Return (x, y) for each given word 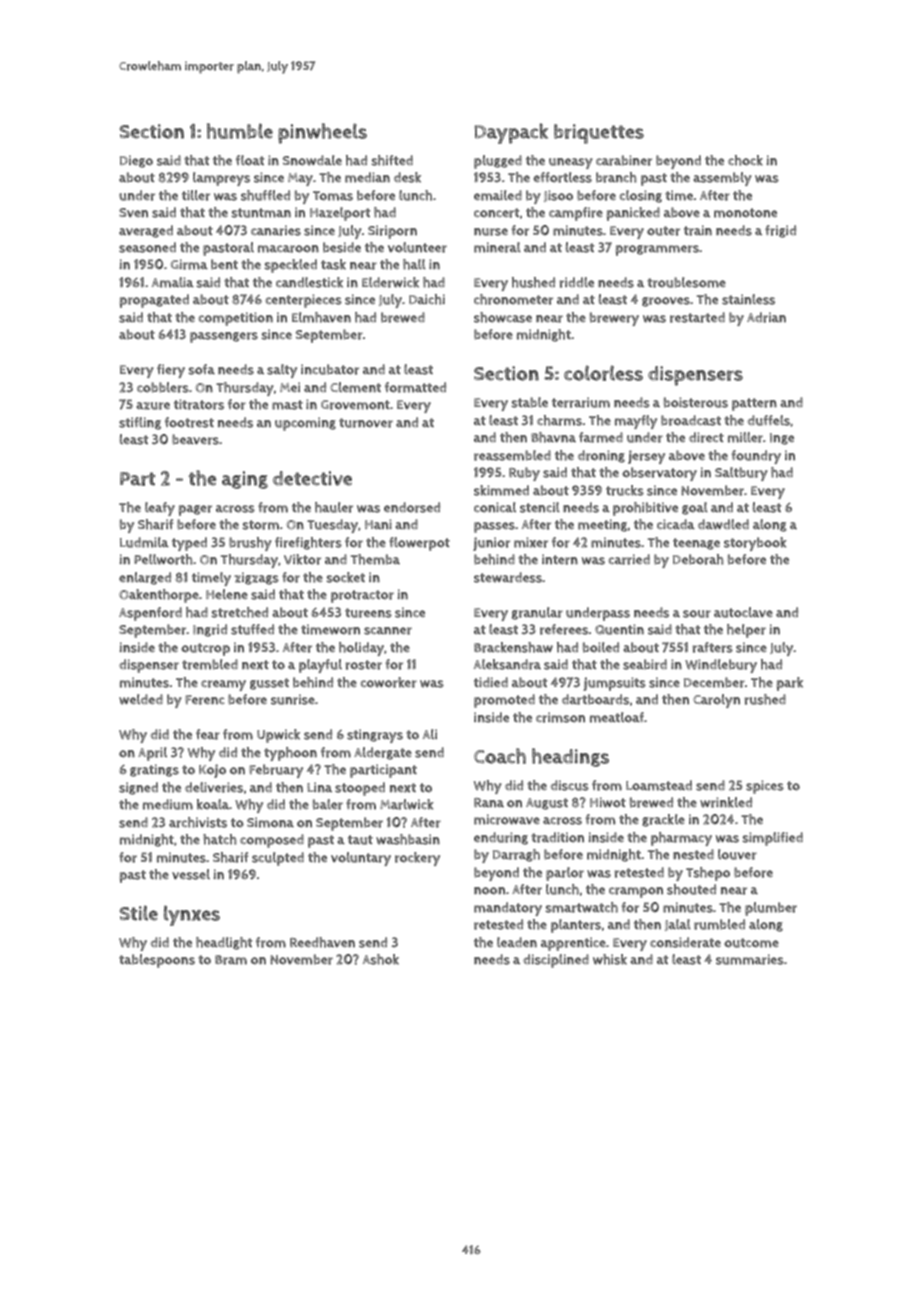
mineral (497, 247)
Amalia (172, 282)
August (547, 804)
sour (697, 614)
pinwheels (322, 133)
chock (745, 160)
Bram (231, 960)
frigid (780, 231)
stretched (239, 612)
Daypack (511, 133)
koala (213, 804)
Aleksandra (507, 664)
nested (693, 854)
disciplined (556, 961)
